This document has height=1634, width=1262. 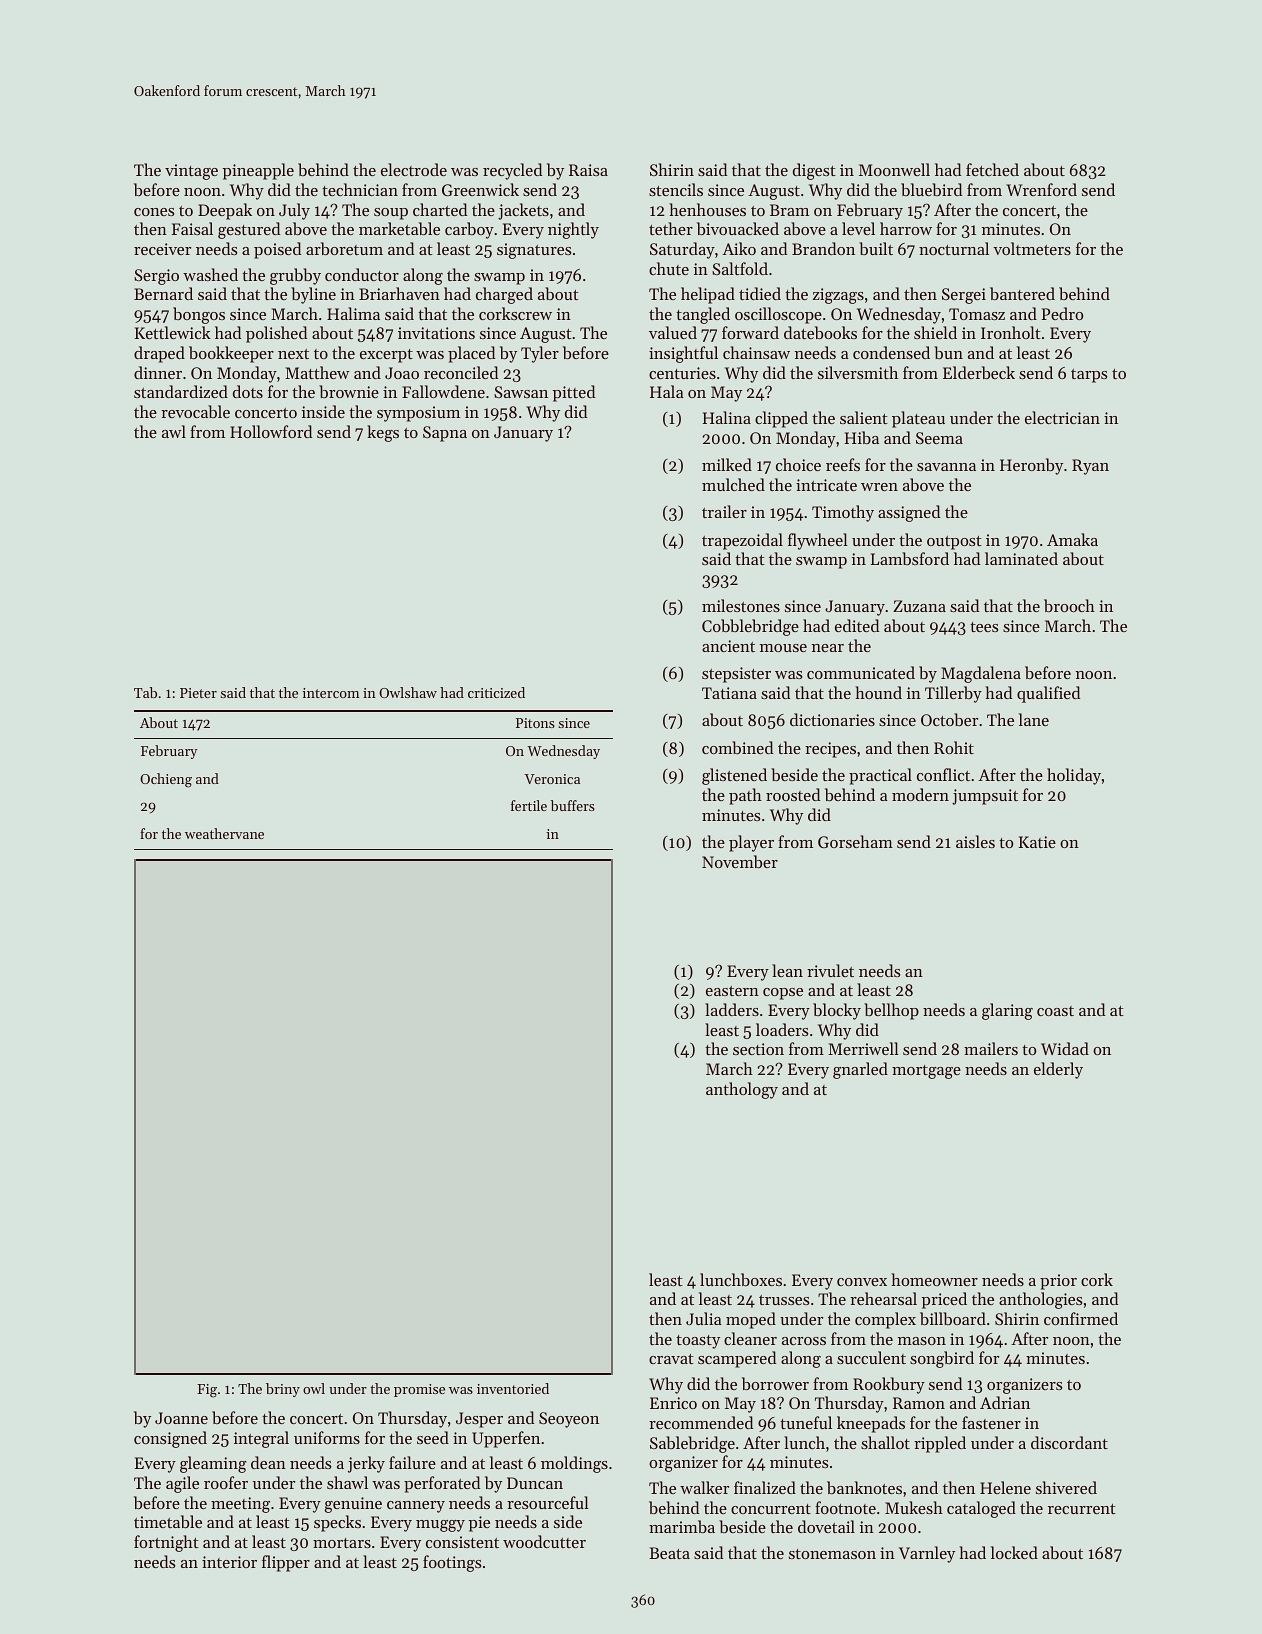 What do you see at coordinates (1066, 1487) in the document?
I see `shivered` at bounding box center [1066, 1487].
